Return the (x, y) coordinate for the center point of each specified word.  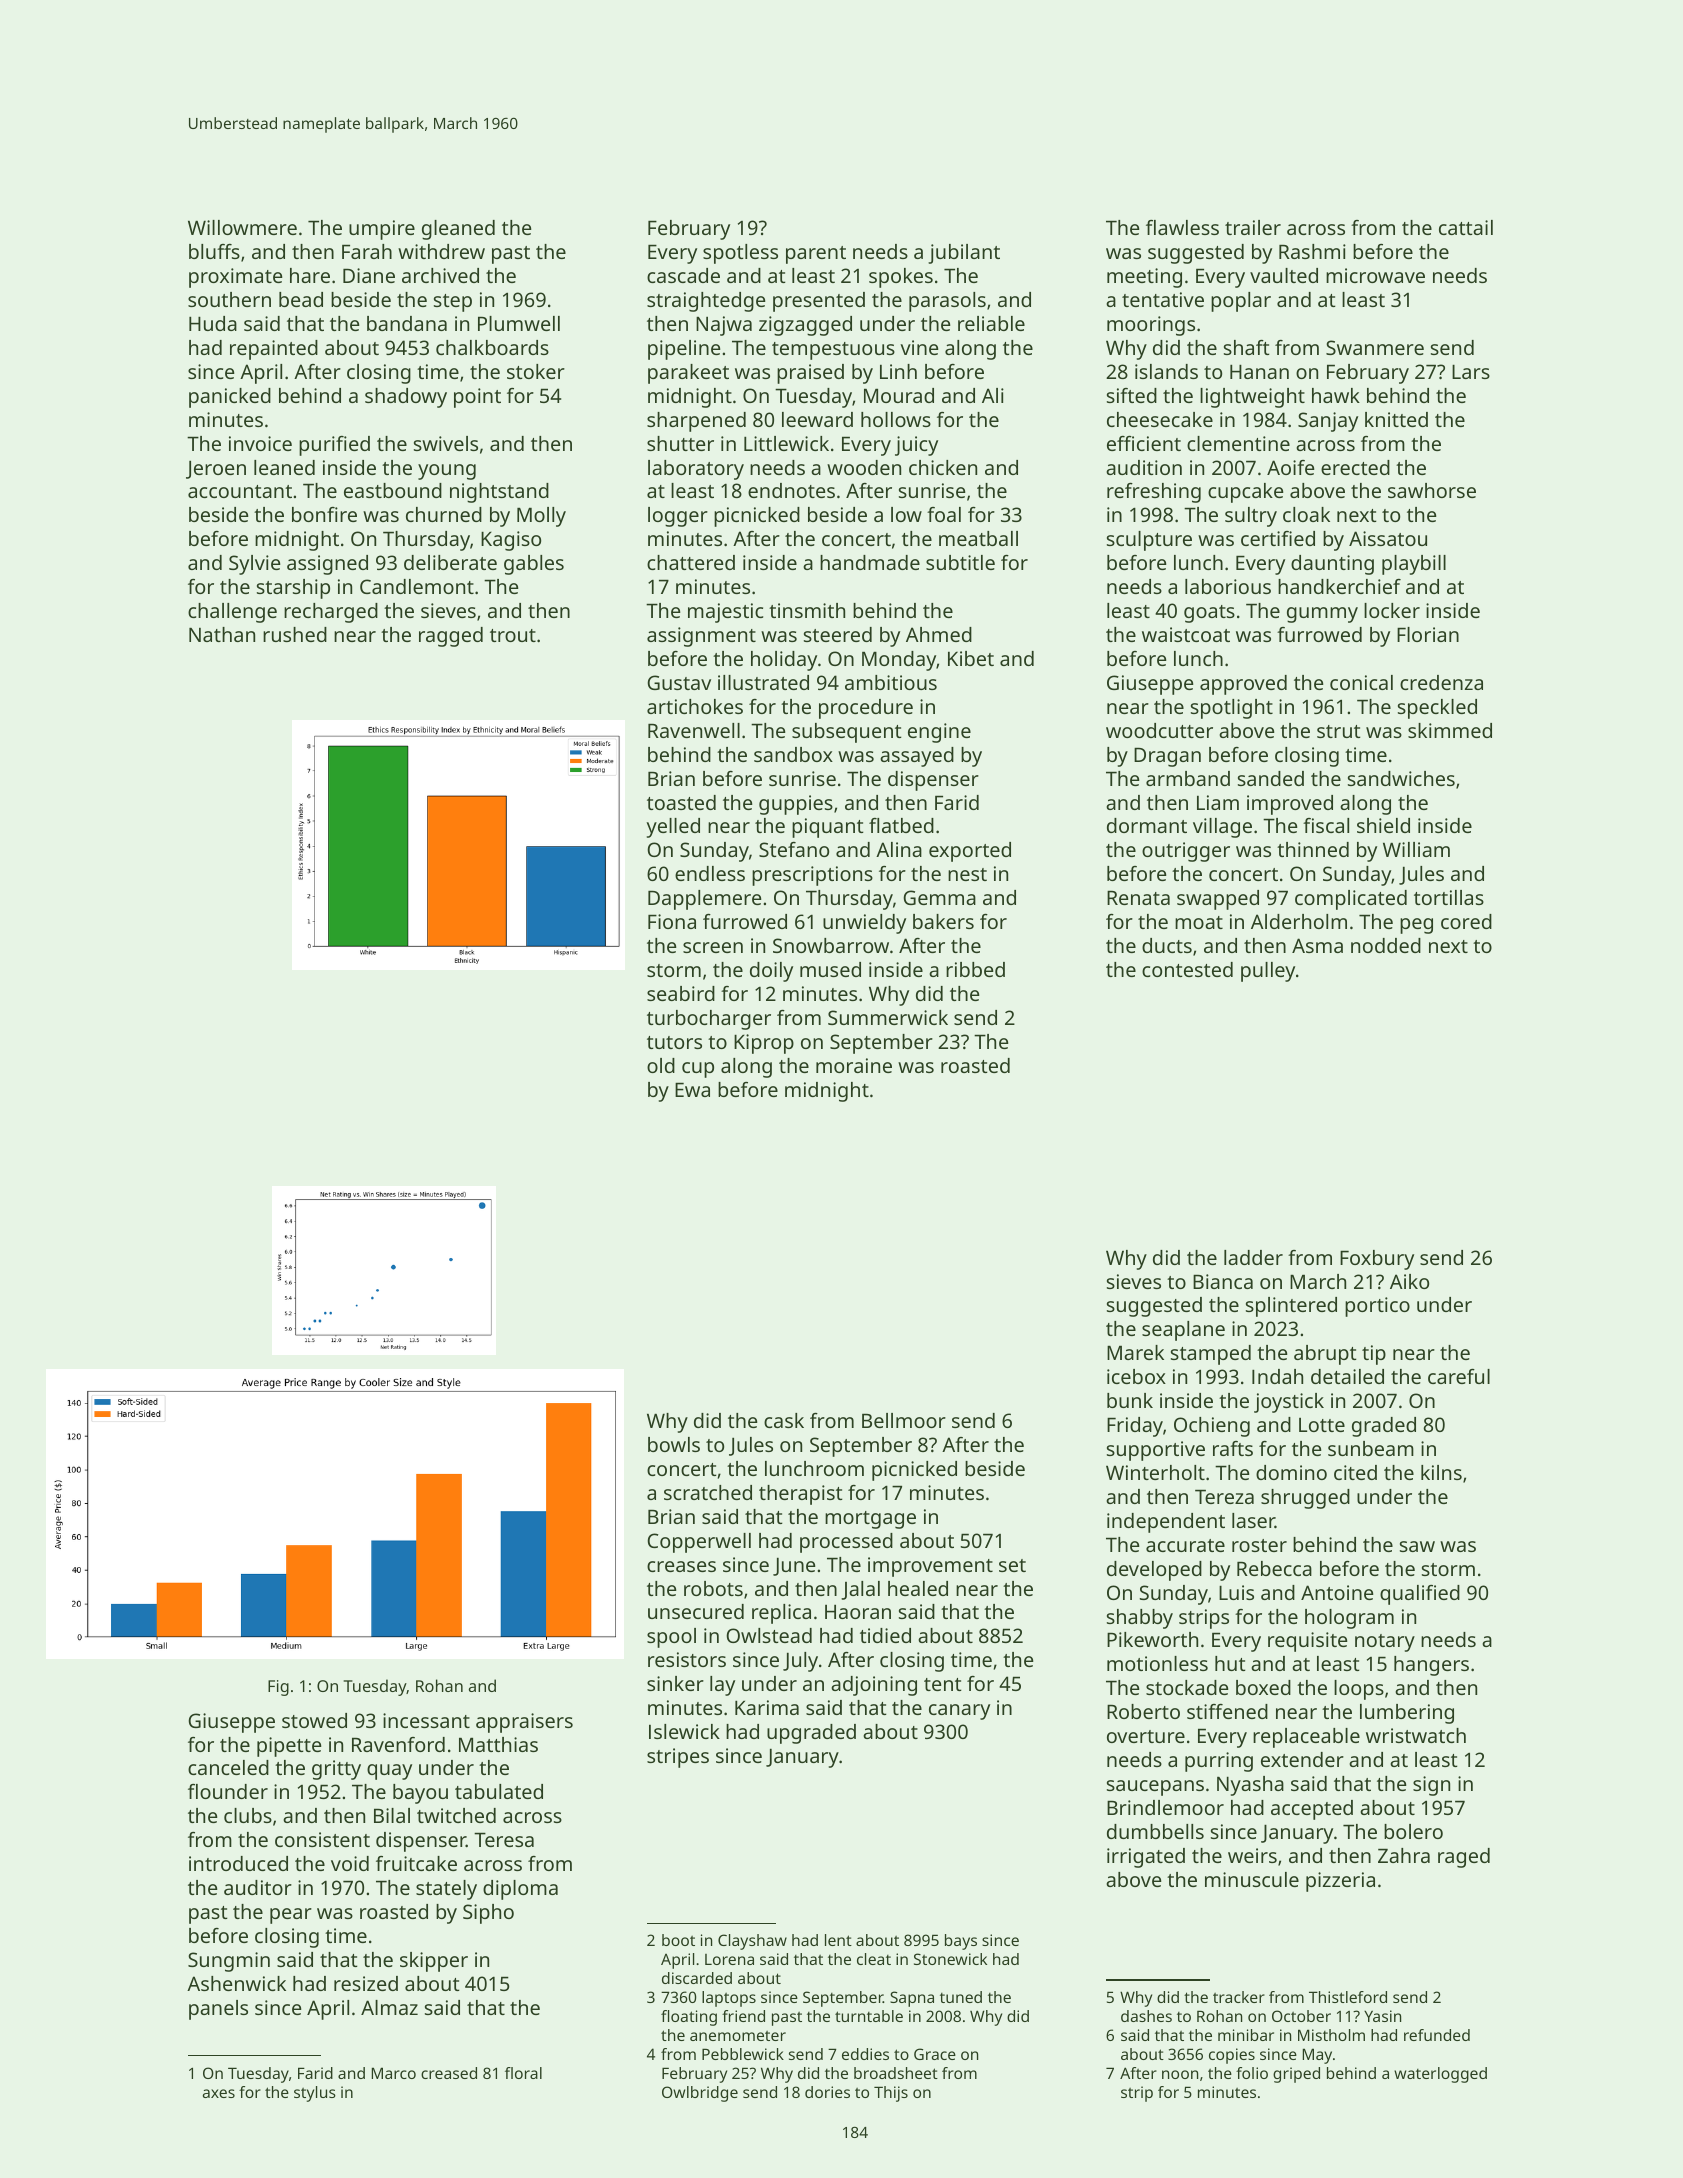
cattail (1466, 227)
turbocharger (709, 1020)
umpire (382, 230)
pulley (1268, 972)
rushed (295, 634)
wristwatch (1416, 1735)
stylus (315, 2094)
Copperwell (699, 1543)
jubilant (964, 254)
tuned (961, 1997)
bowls (674, 1444)
